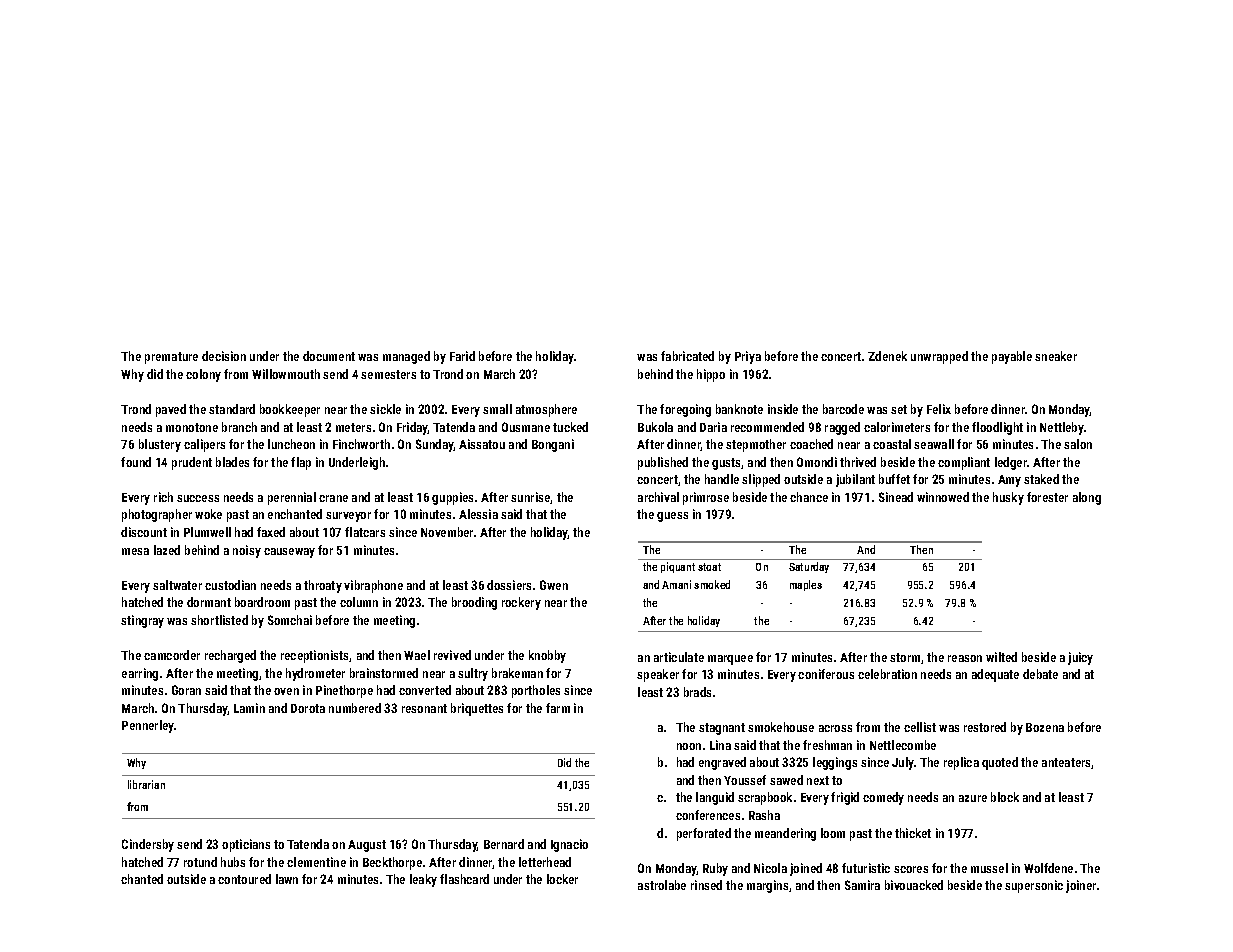 The width and height of the screenshot is (1233, 952). Describe the element at coordinates (715, 798) in the screenshot. I see `languid` at that location.
